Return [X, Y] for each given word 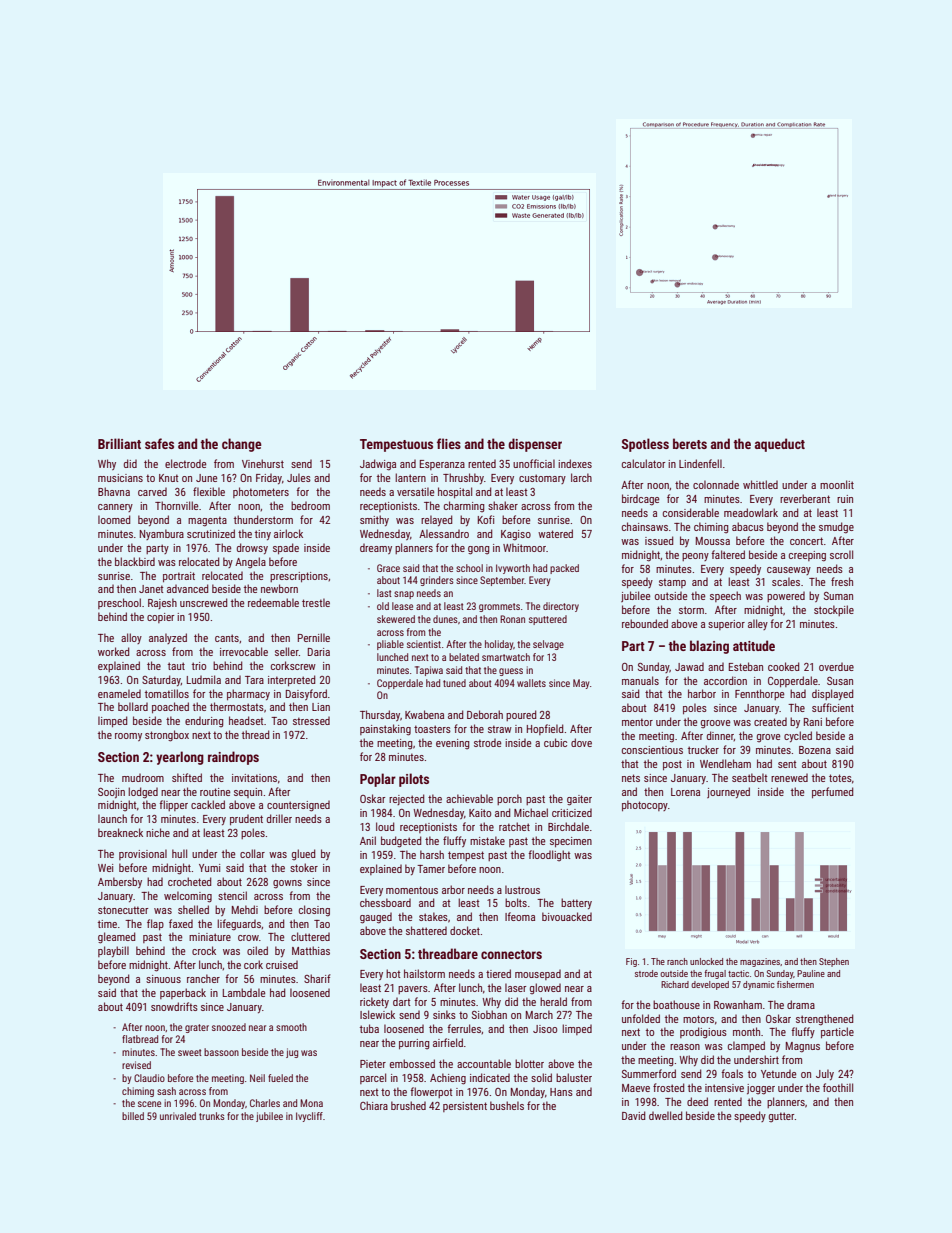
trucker [703, 749]
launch [112, 818]
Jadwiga [378, 465]
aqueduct [780, 445]
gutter [781, 1117]
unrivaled [178, 1116]
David [634, 1115]
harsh [432, 854]
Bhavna [114, 491]
